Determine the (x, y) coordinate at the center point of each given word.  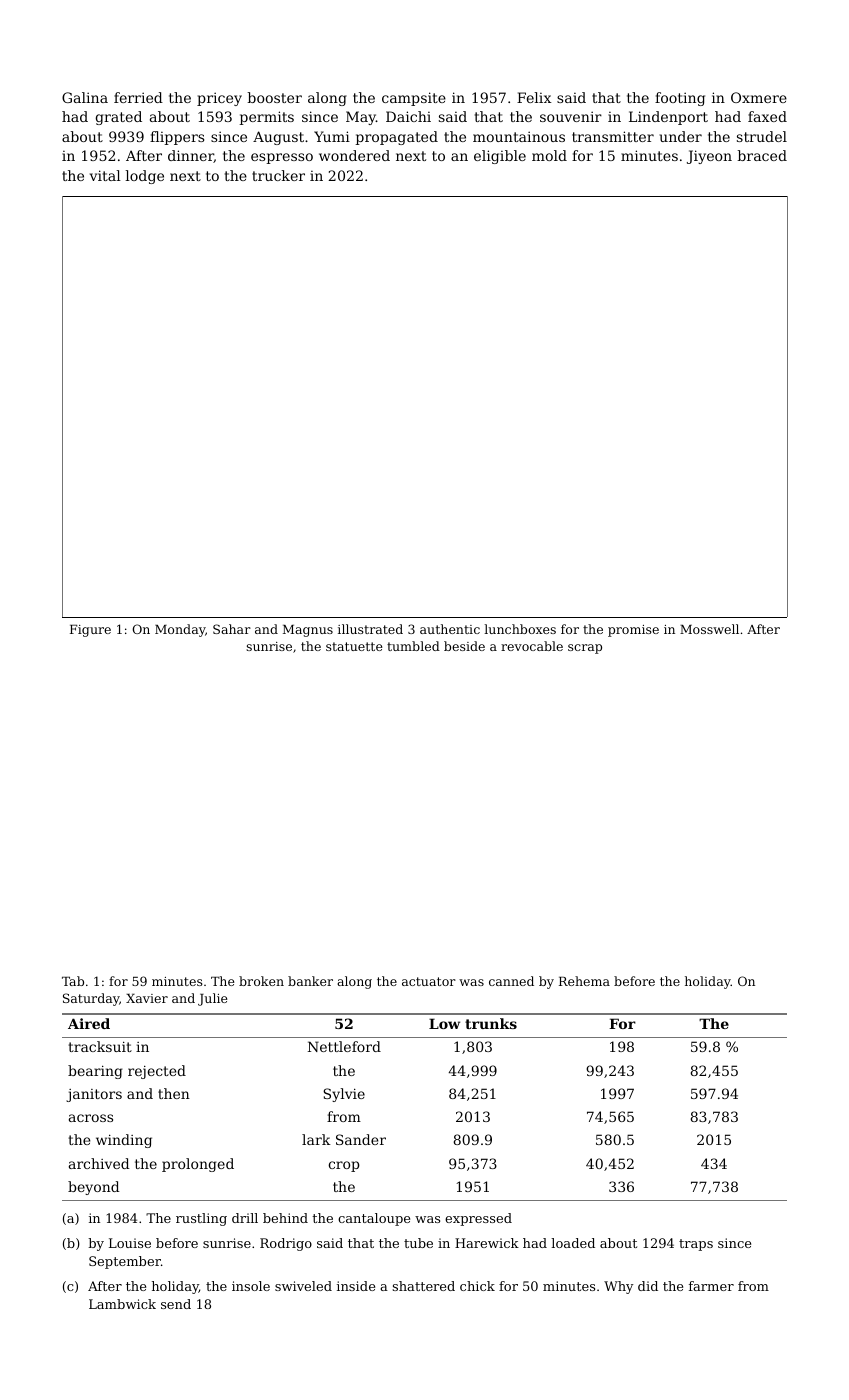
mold (549, 155)
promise (633, 631)
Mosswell (709, 629)
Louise (130, 1243)
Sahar (232, 629)
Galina (85, 97)
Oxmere (759, 97)
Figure (90, 631)
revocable (532, 646)
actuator (429, 981)
